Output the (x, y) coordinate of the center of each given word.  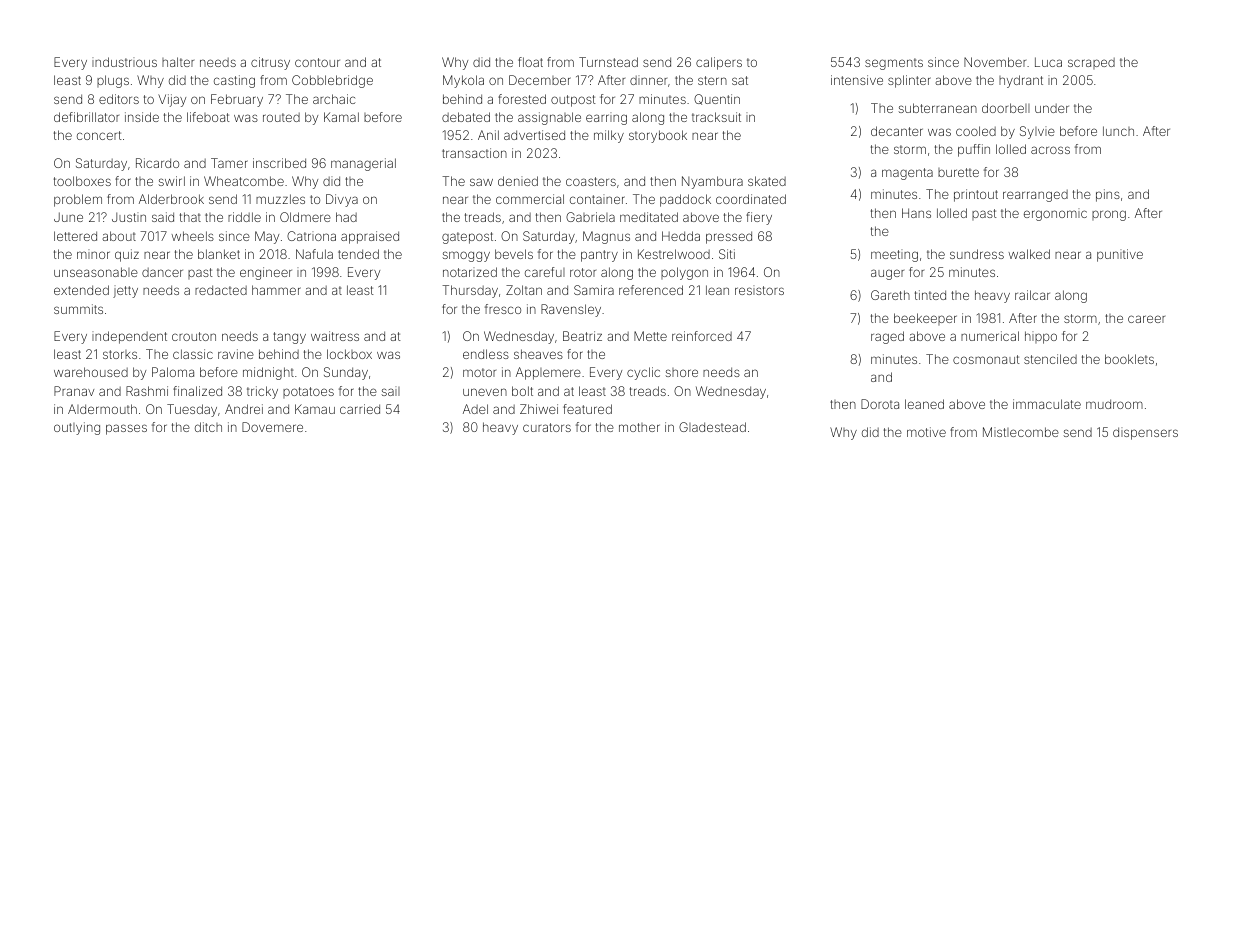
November (995, 62)
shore (682, 372)
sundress (977, 254)
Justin (129, 217)
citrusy (270, 63)
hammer (276, 290)
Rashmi (147, 391)
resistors (759, 290)
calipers (719, 63)
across (1050, 150)
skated (767, 181)
